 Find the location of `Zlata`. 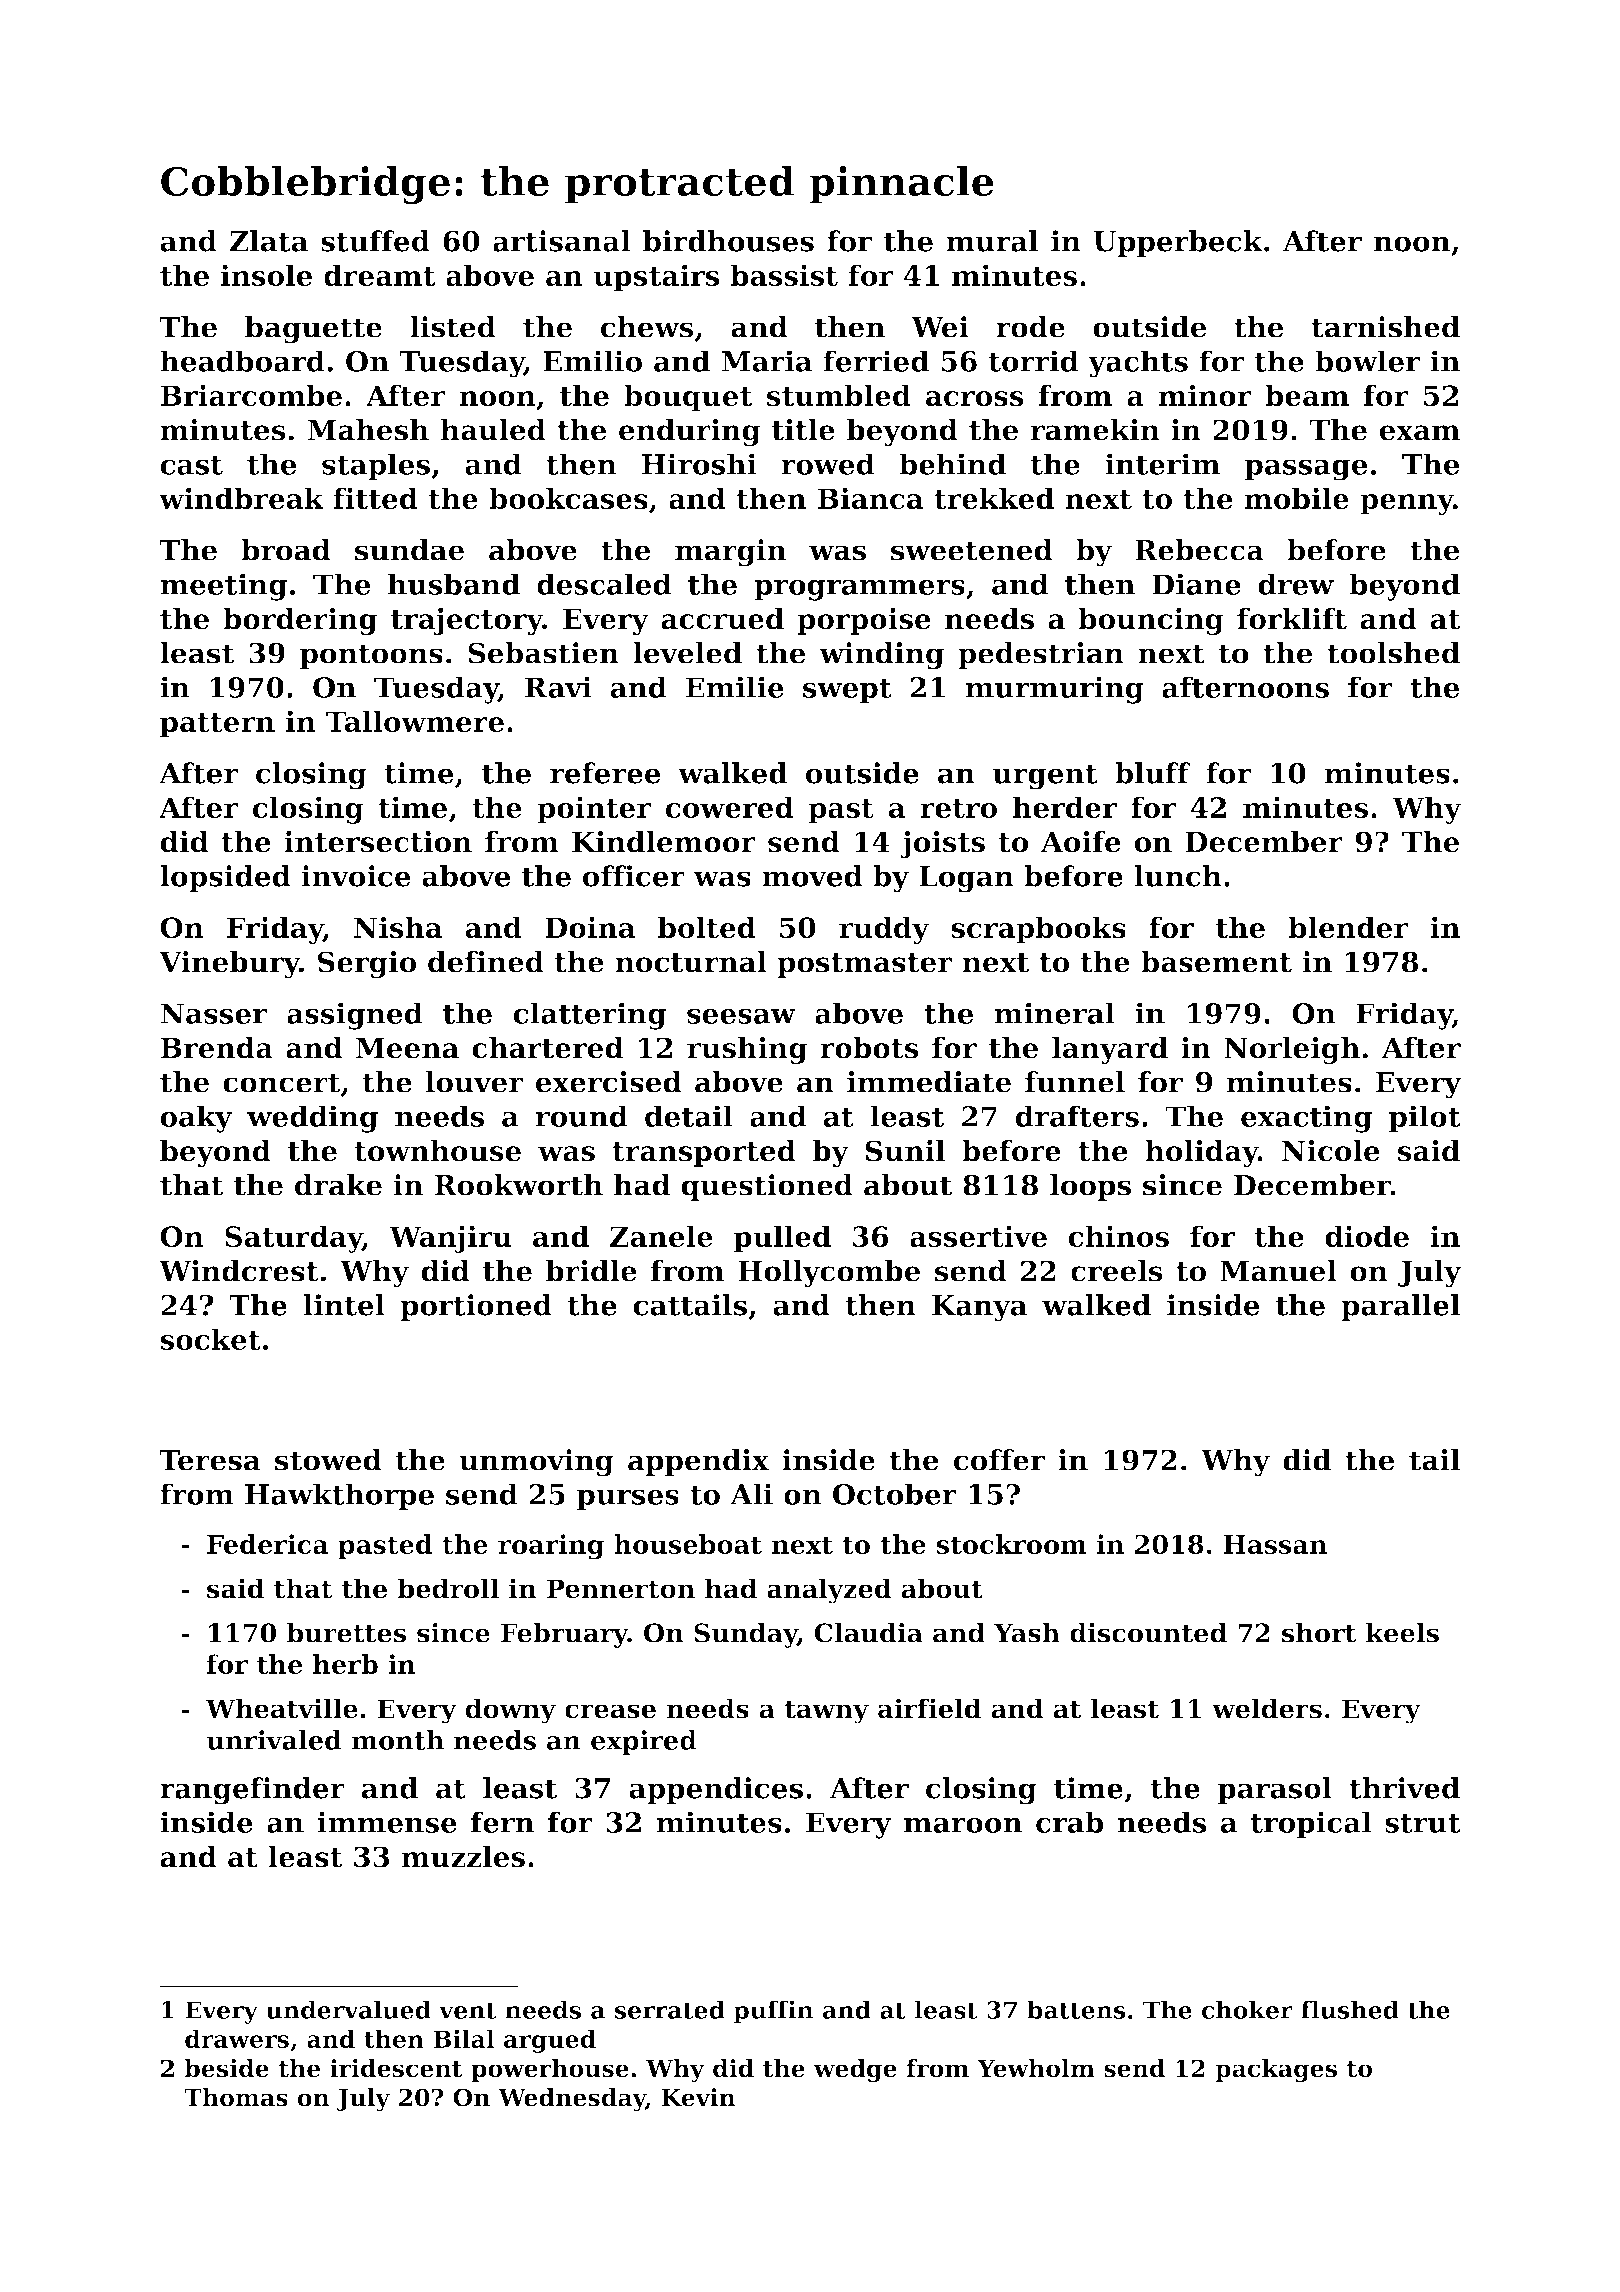

Zlata is located at coordinates (269, 241).
